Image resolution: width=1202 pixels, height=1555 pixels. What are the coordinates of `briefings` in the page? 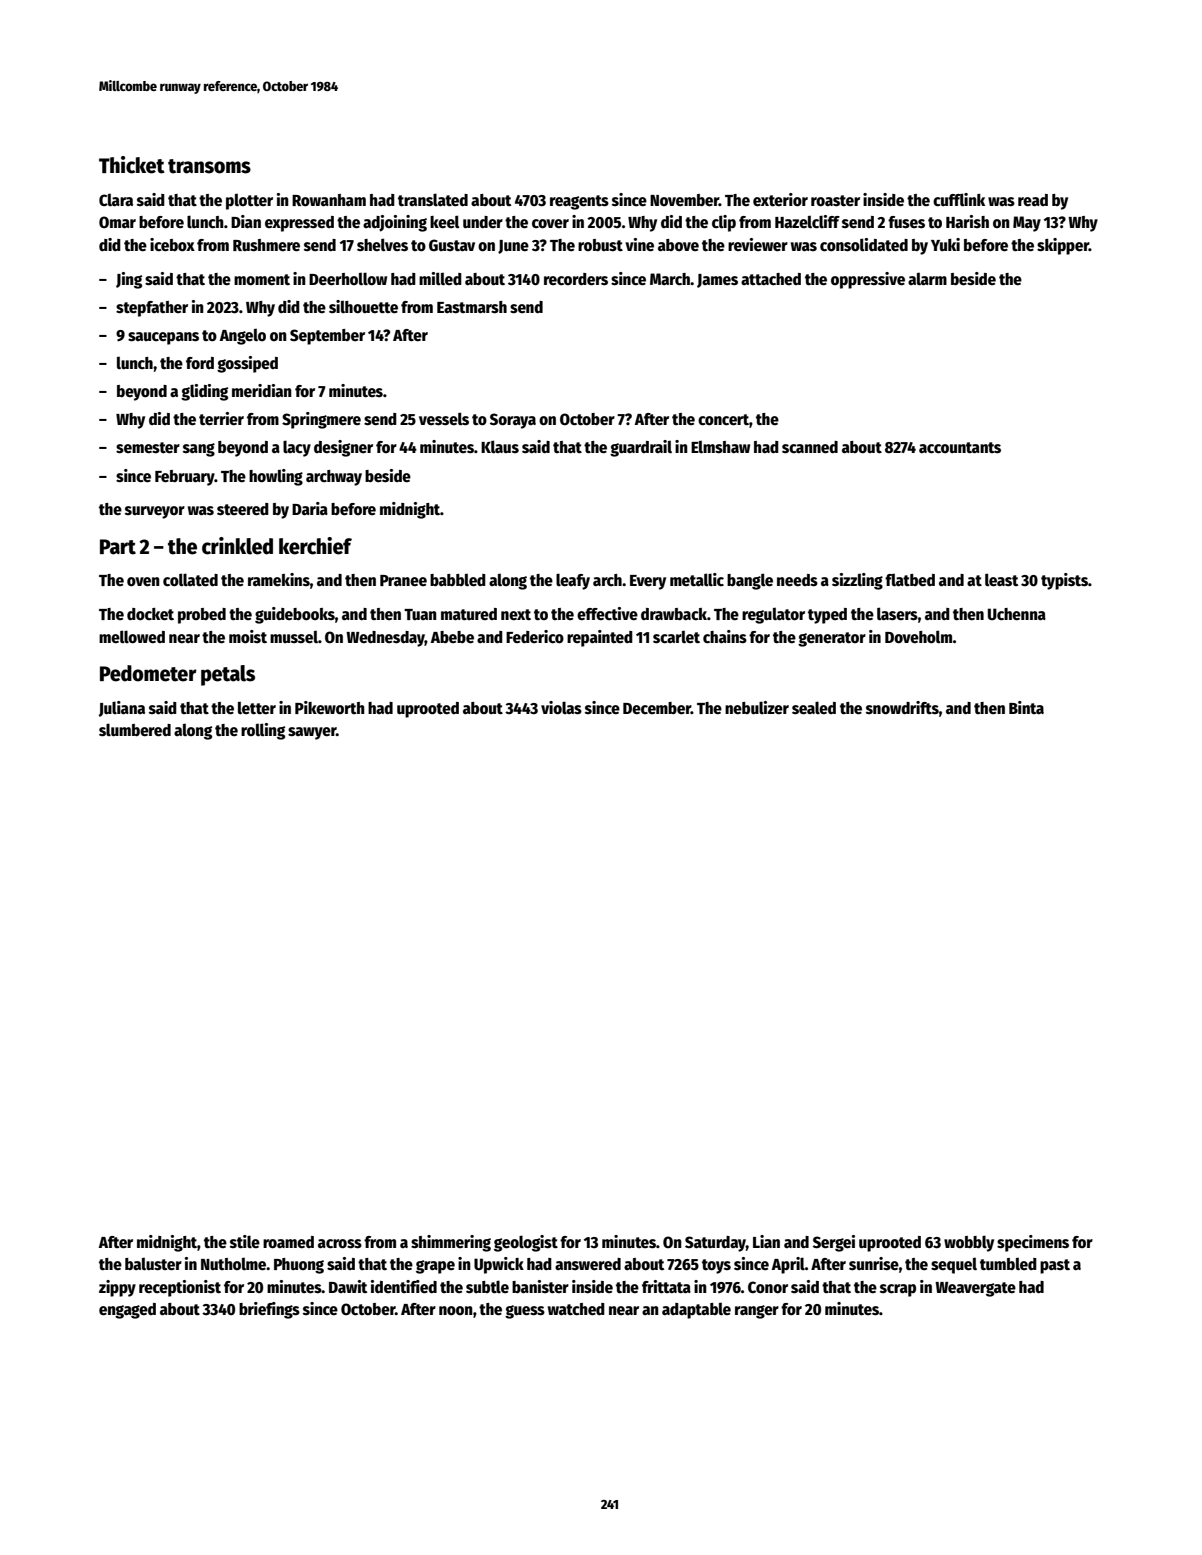 It's located at (269, 1310).
